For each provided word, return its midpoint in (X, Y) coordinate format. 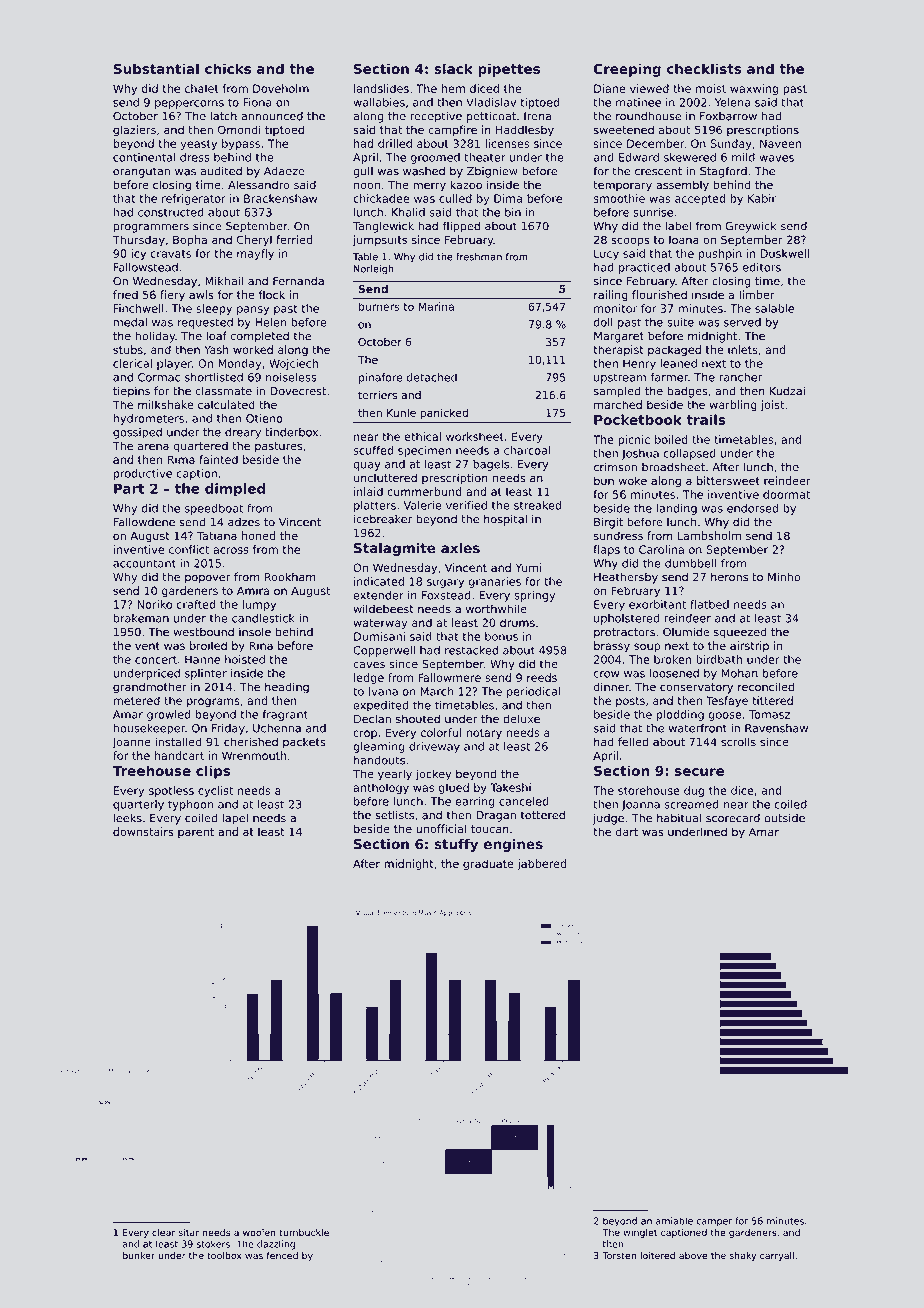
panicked (444, 413)
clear (163, 1232)
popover (208, 579)
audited (221, 171)
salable (774, 308)
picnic (634, 440)
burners (379, 306)
